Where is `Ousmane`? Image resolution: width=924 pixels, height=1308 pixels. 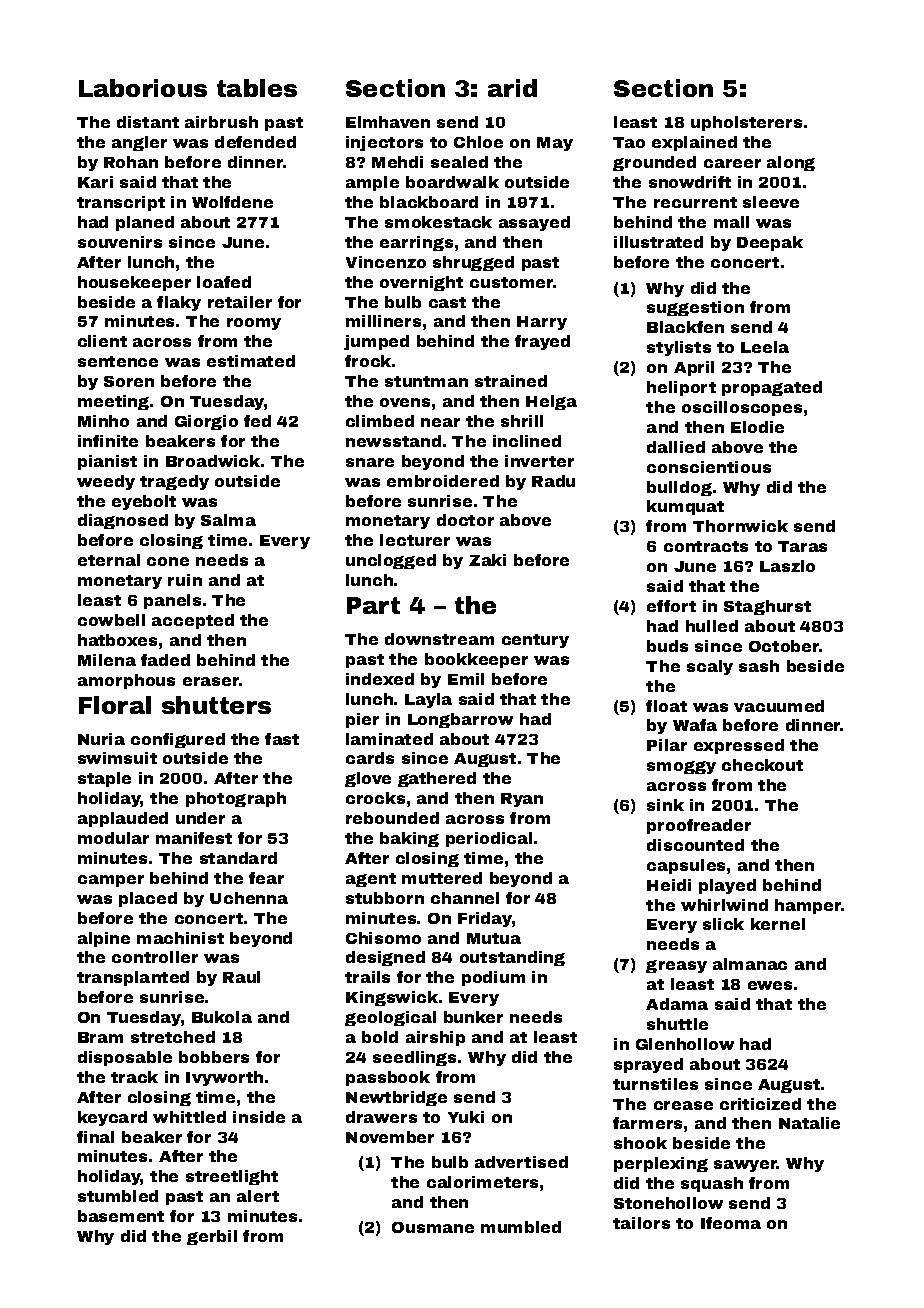
Ousmane is located at coordinates (433, 1227).
